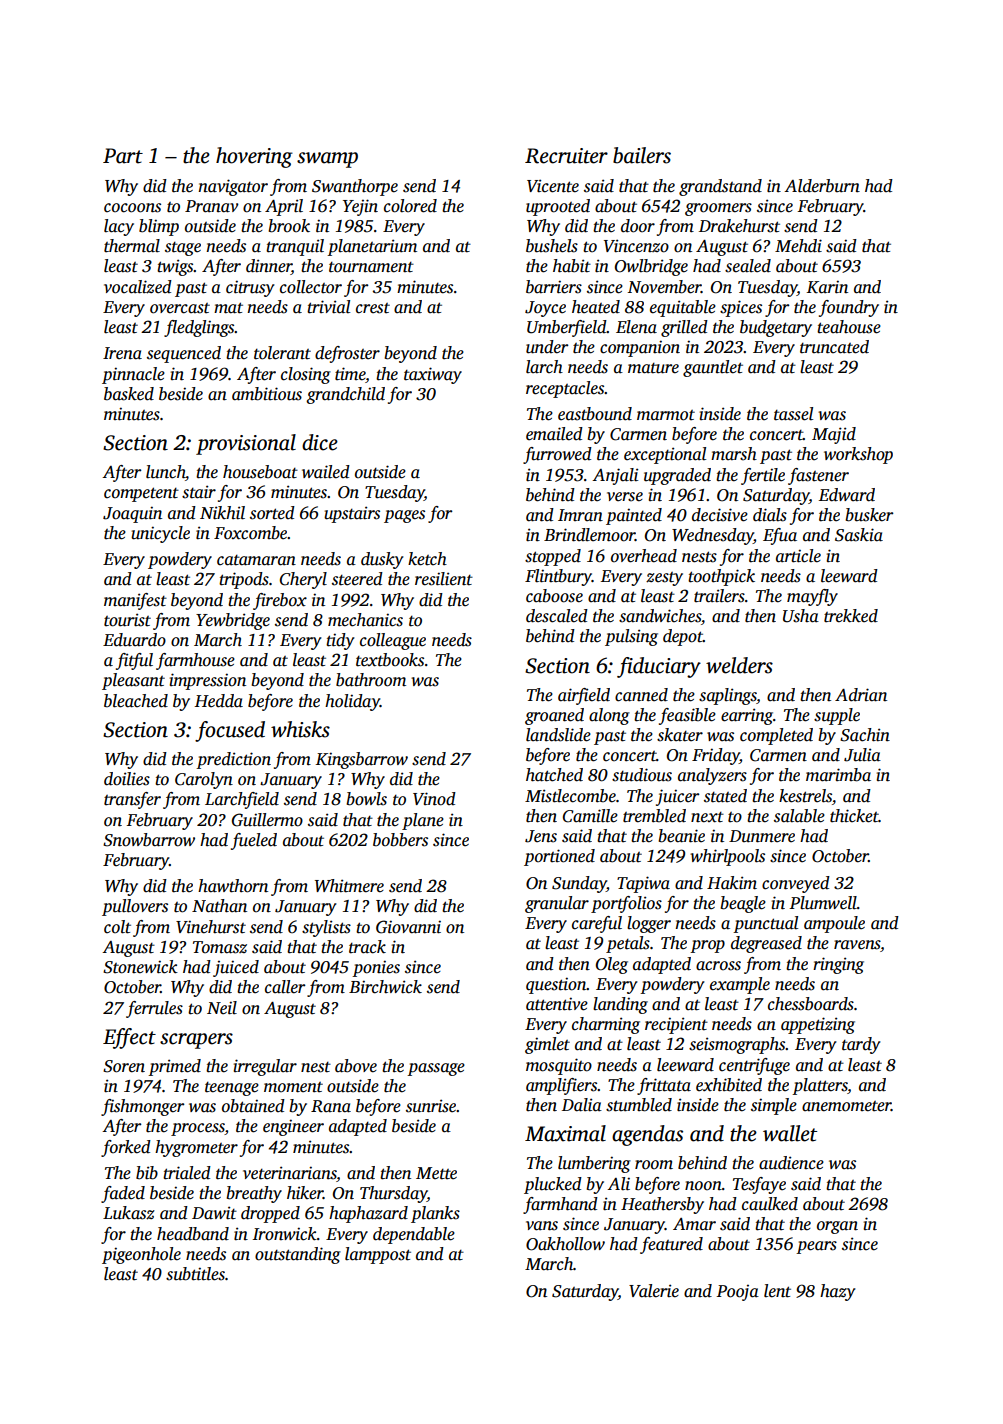 The image size is (1003, 1424). What do you see at coordinates (584, 696) in the page?
I see `airfield` at bounding box center [584, 696].
